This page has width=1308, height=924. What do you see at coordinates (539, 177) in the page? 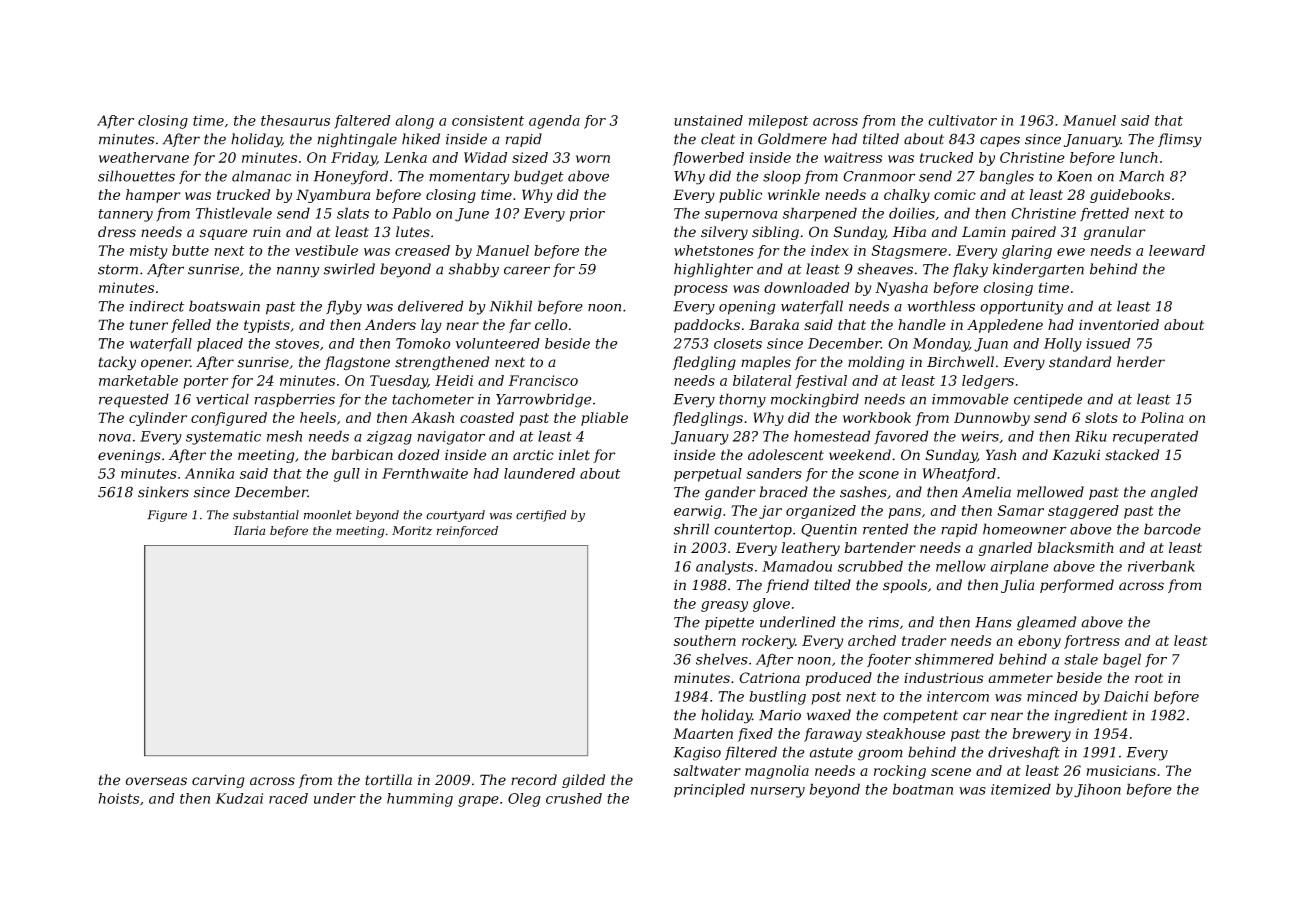
I see `budget` at bounding box center [539, 177].
